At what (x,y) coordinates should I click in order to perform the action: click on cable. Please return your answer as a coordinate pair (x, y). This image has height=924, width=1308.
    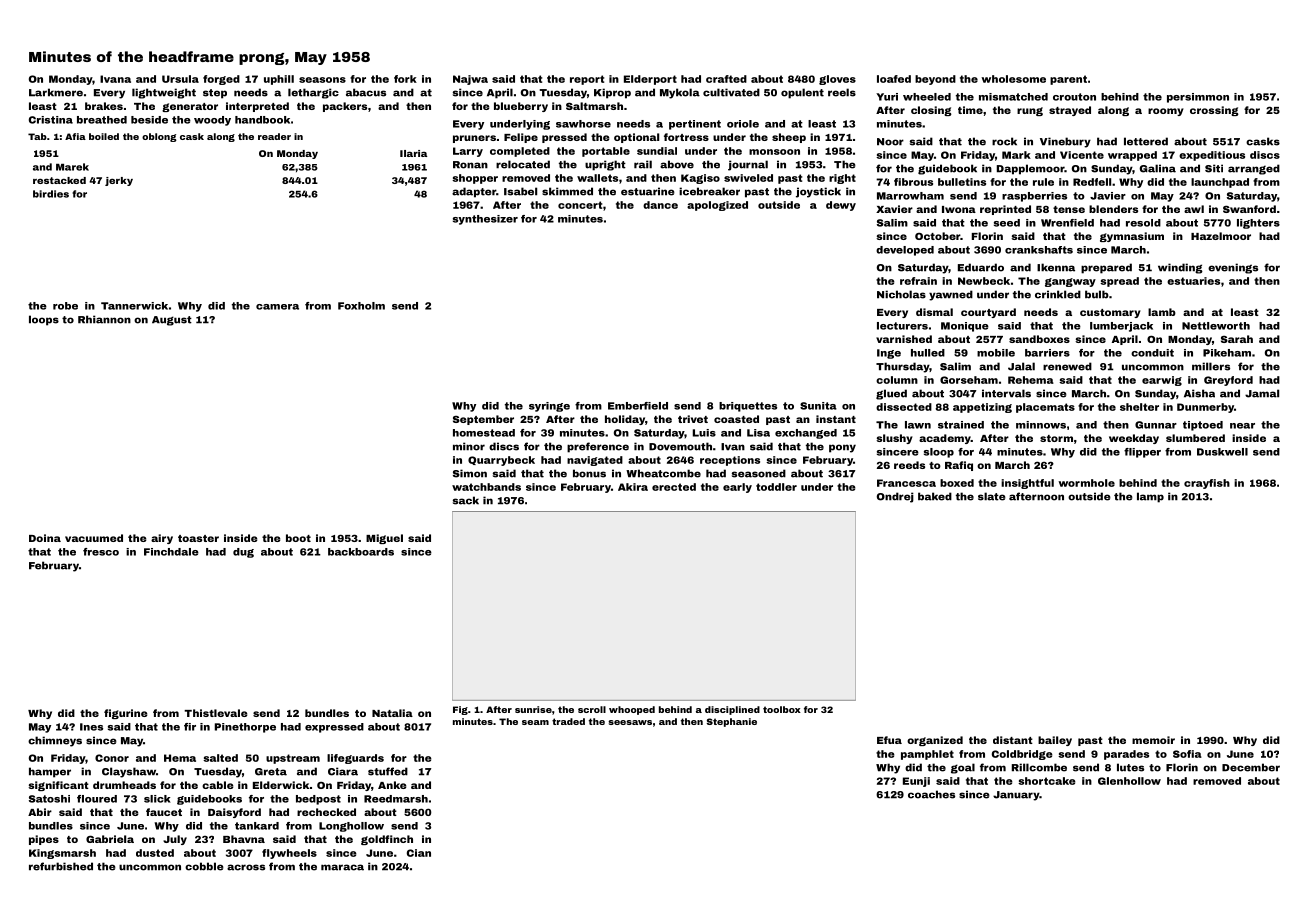
    Looking at the image, I should click on (217, 785).
